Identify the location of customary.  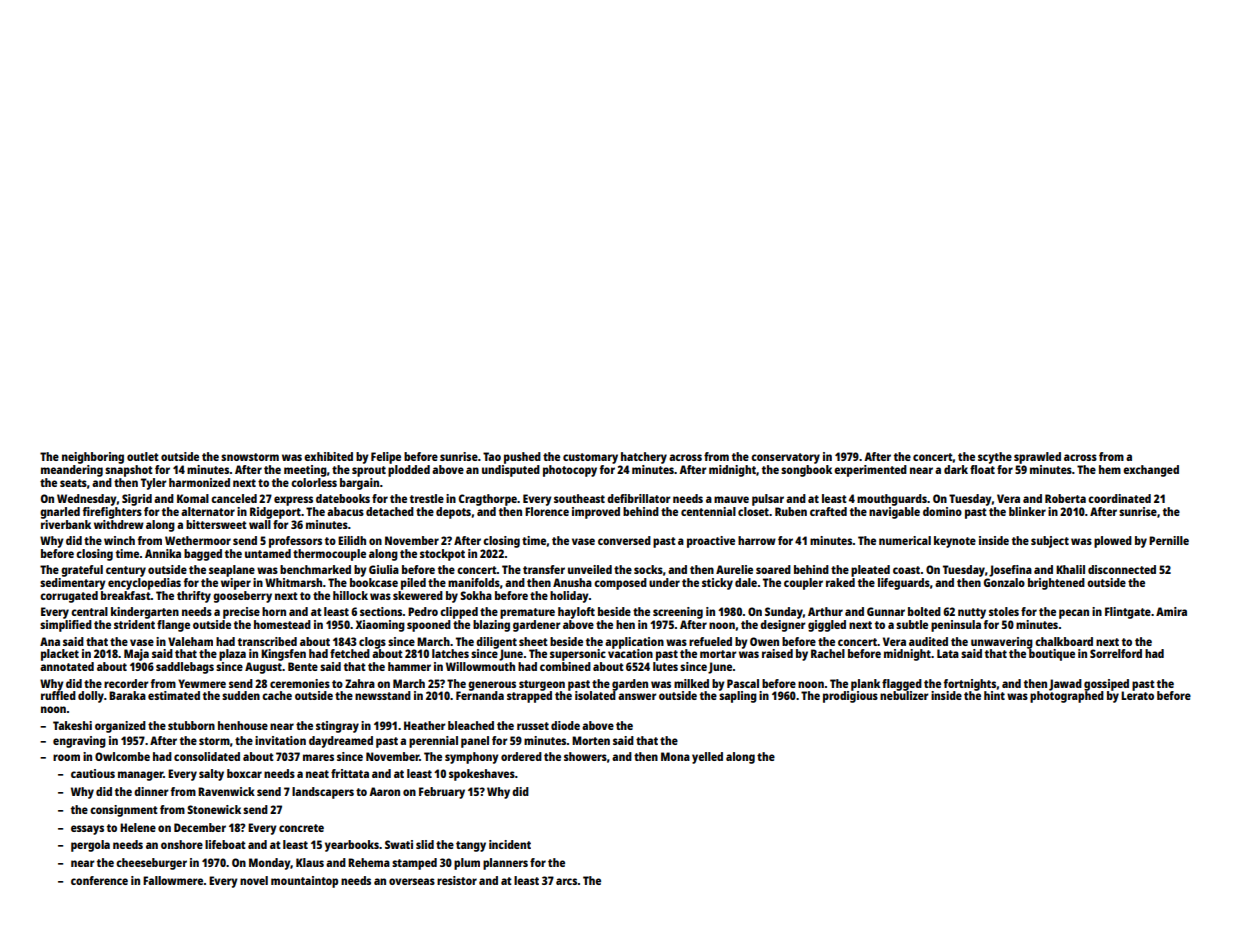
(590, 458).
